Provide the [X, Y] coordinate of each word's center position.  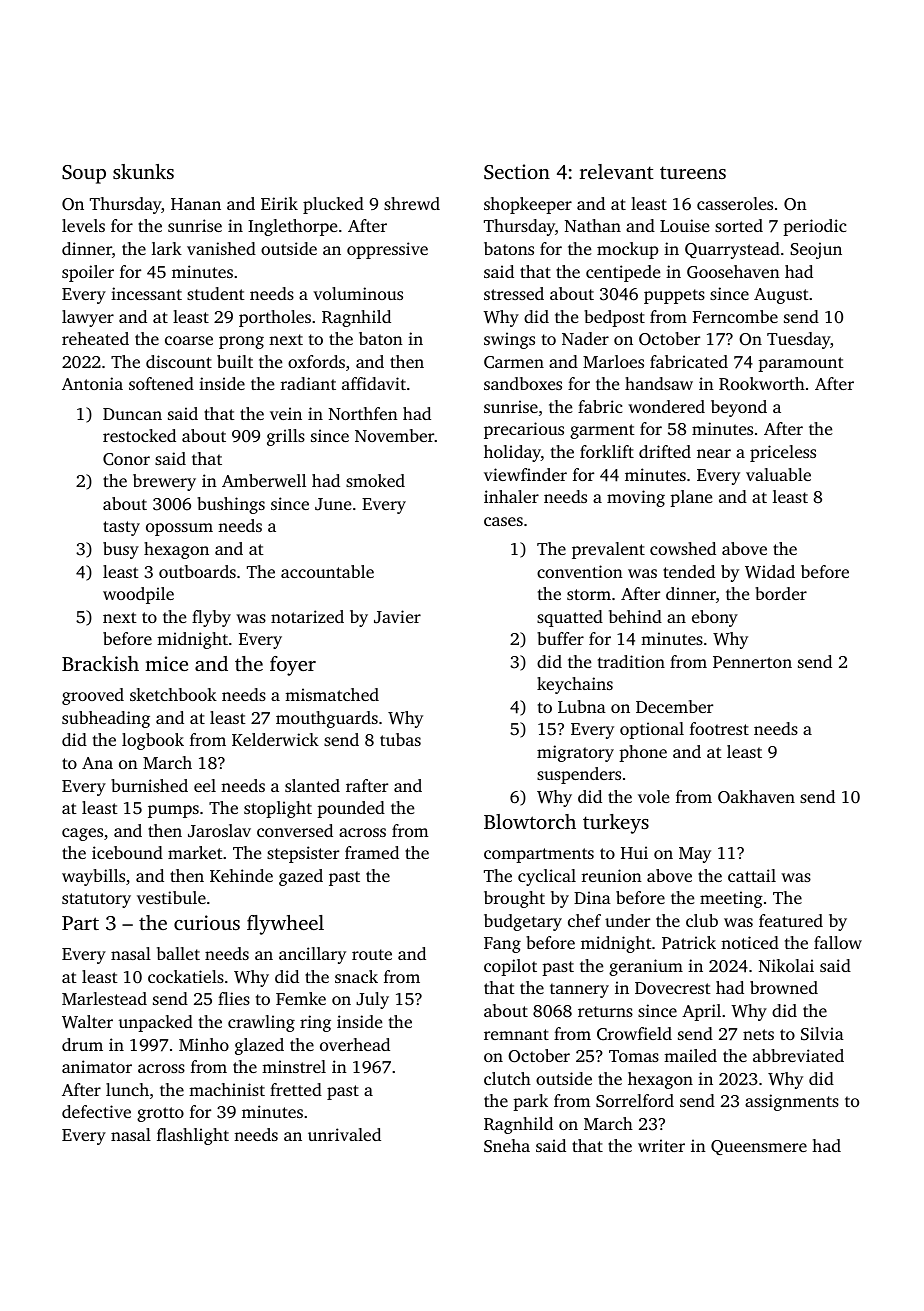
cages [82, 834]
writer [661, 1145]
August [781, 296]
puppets [674, 296]
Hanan [196, 204]
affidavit [374, 383]
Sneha [507, 1146]
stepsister [303, 854]
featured [791, 920]
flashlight [193, 1136]
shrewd [412, 203]
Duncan [132, 414]
